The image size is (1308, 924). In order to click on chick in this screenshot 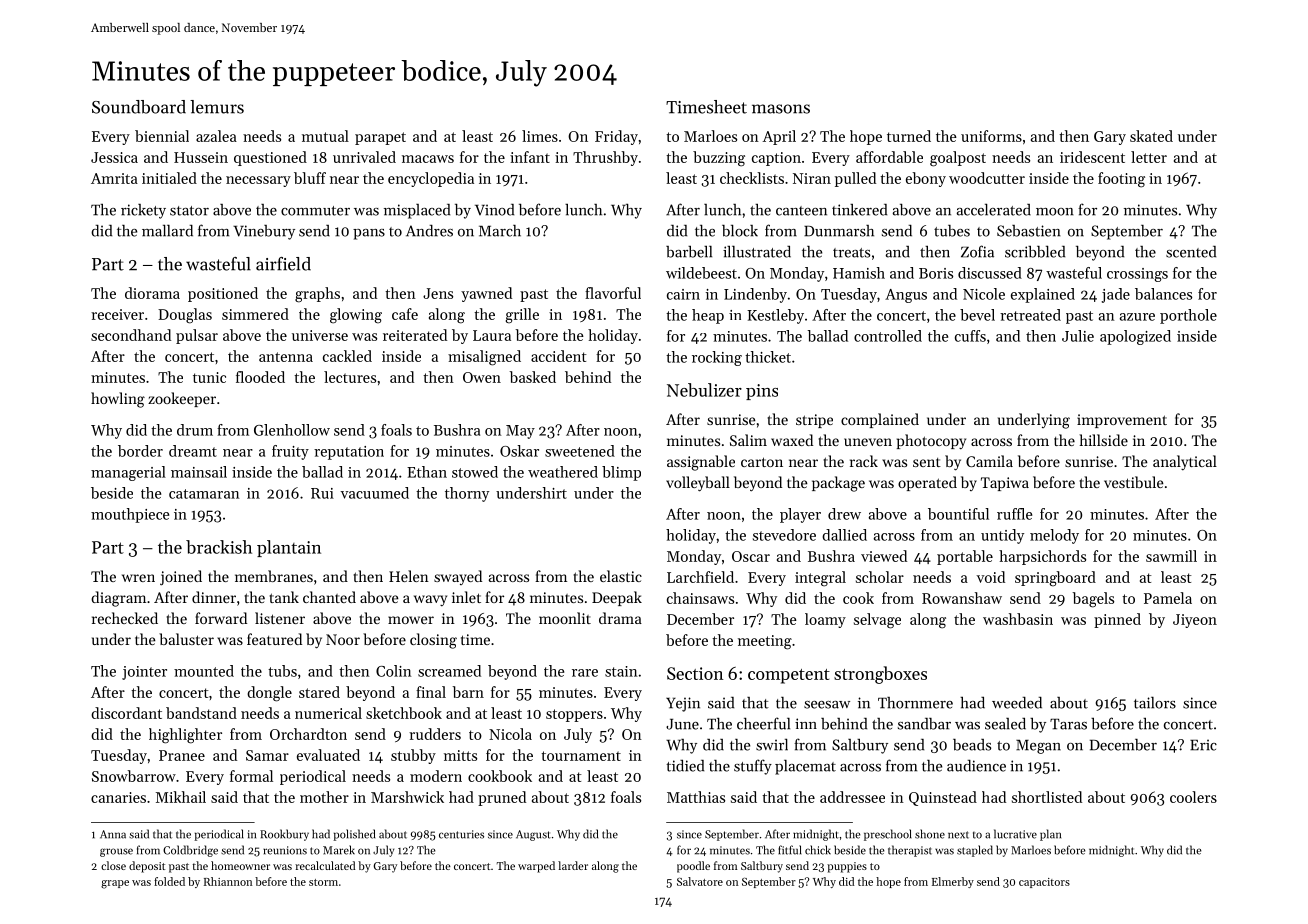, I will do `click(818, 850)`.
